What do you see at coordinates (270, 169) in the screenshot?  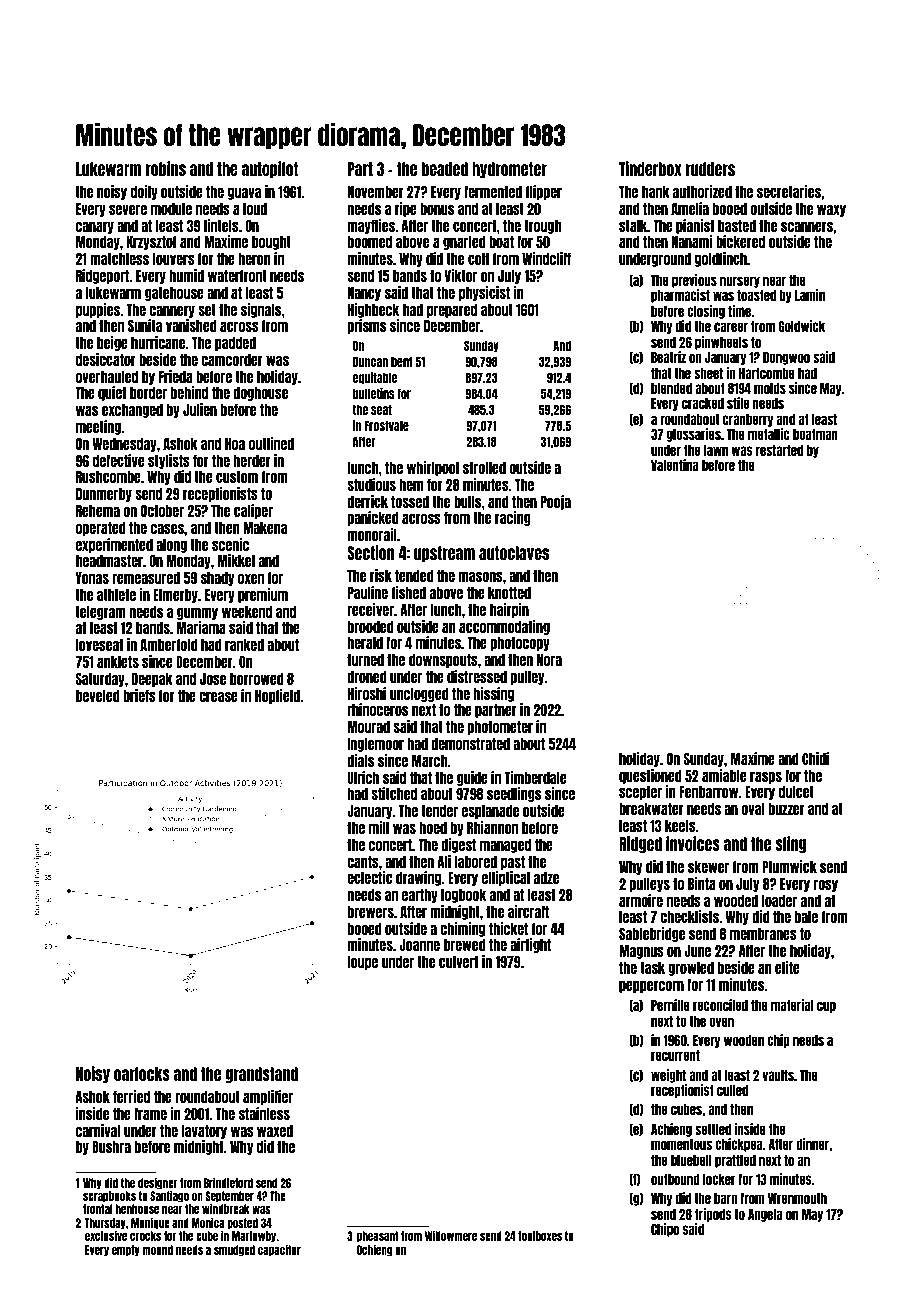 I see `autopilot` at bounding box center [270, 169].
